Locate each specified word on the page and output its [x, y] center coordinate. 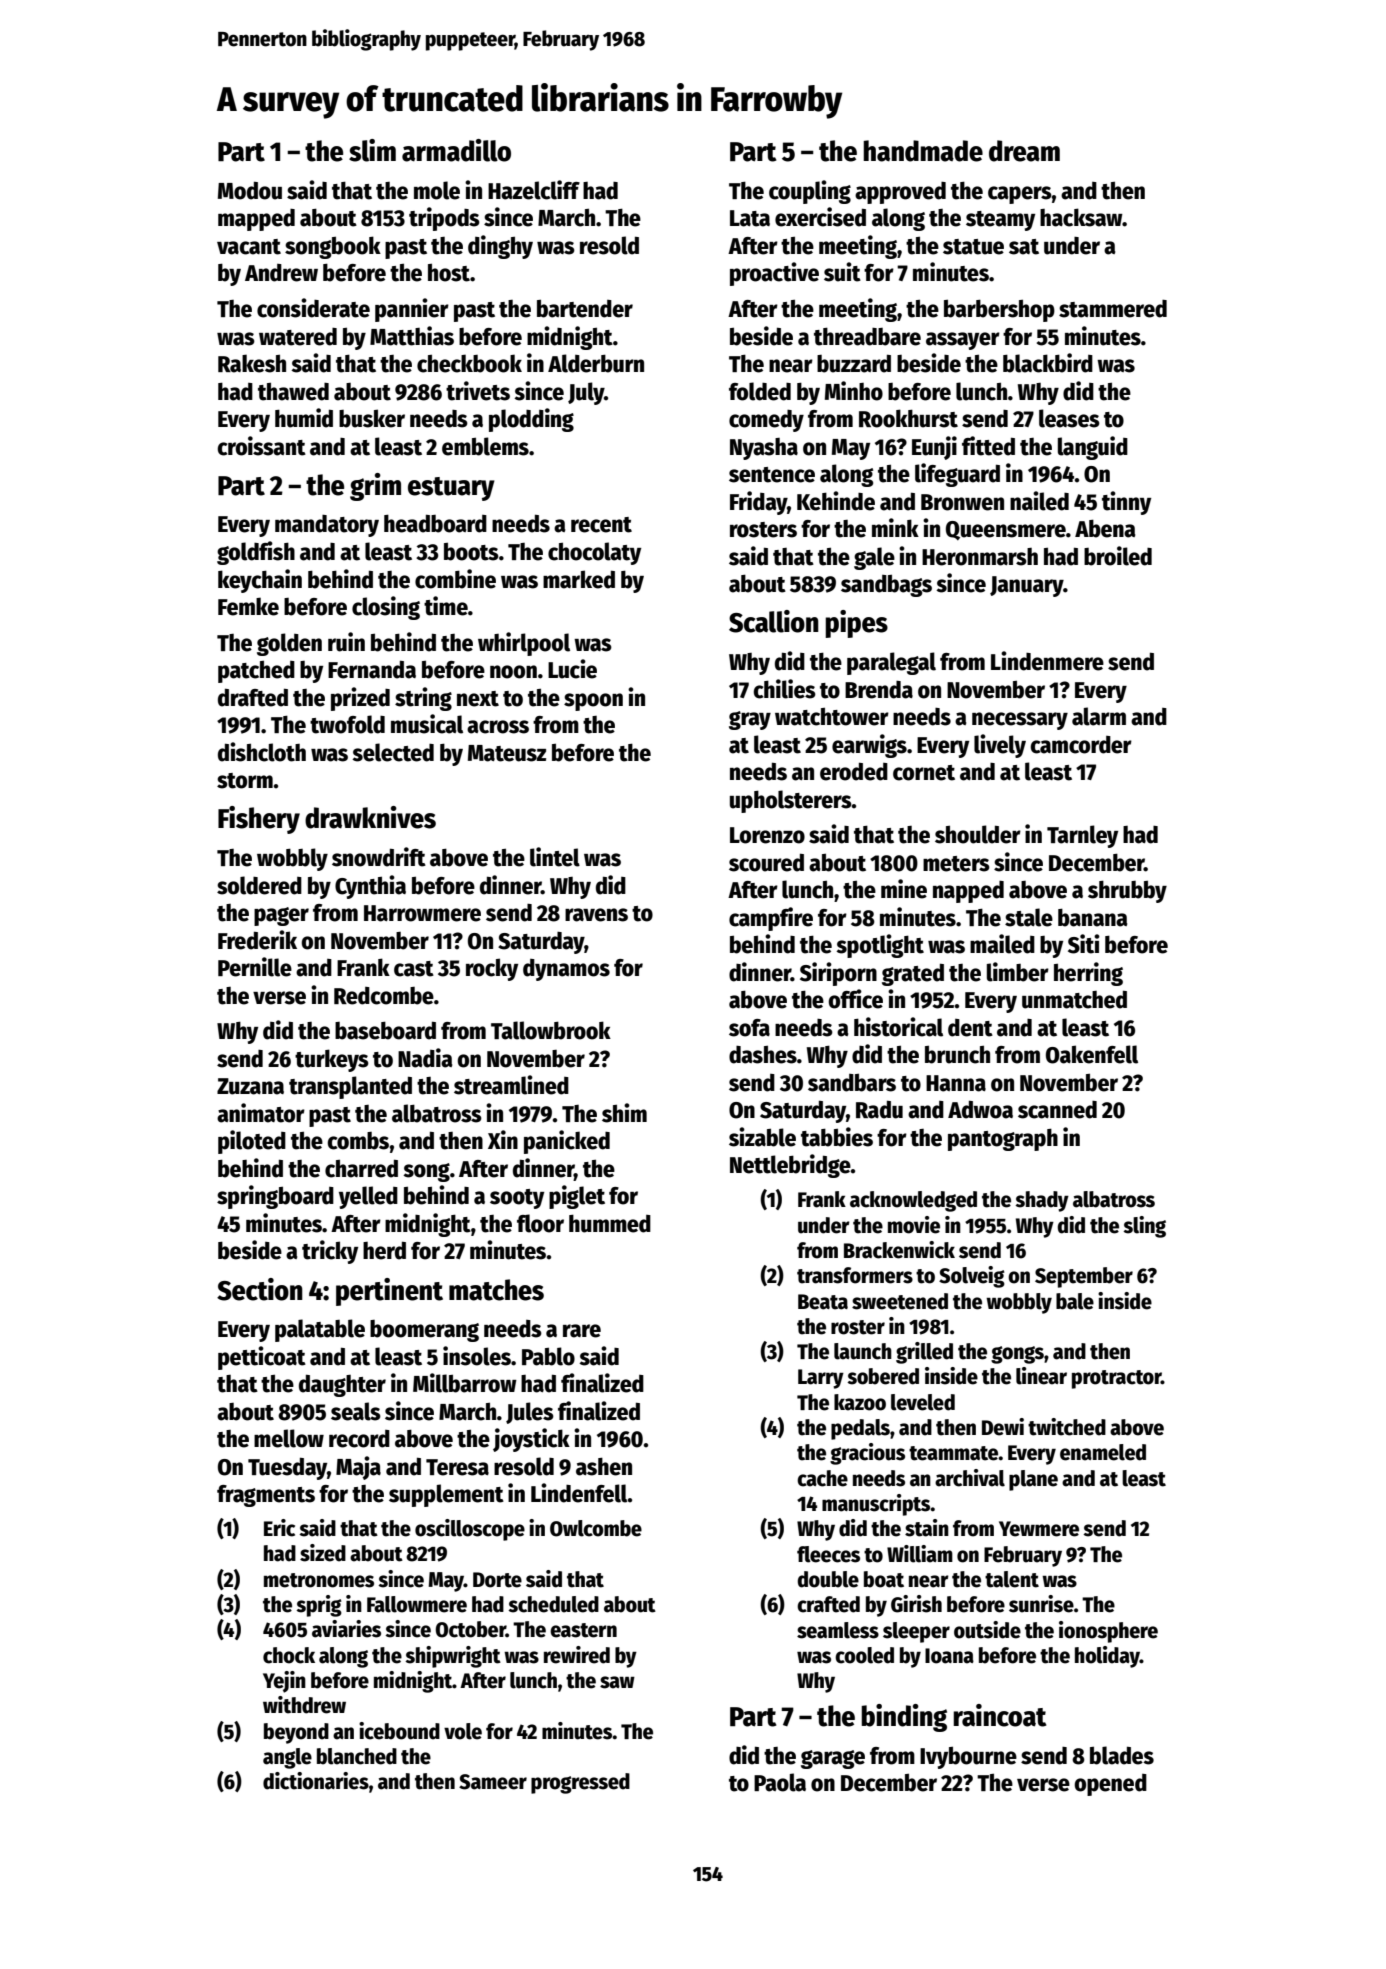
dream [1024, 151]
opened [1110, 1785]
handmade [923, 151]
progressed [580, 1783]
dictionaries [316, 1781]
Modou [250, 191]
